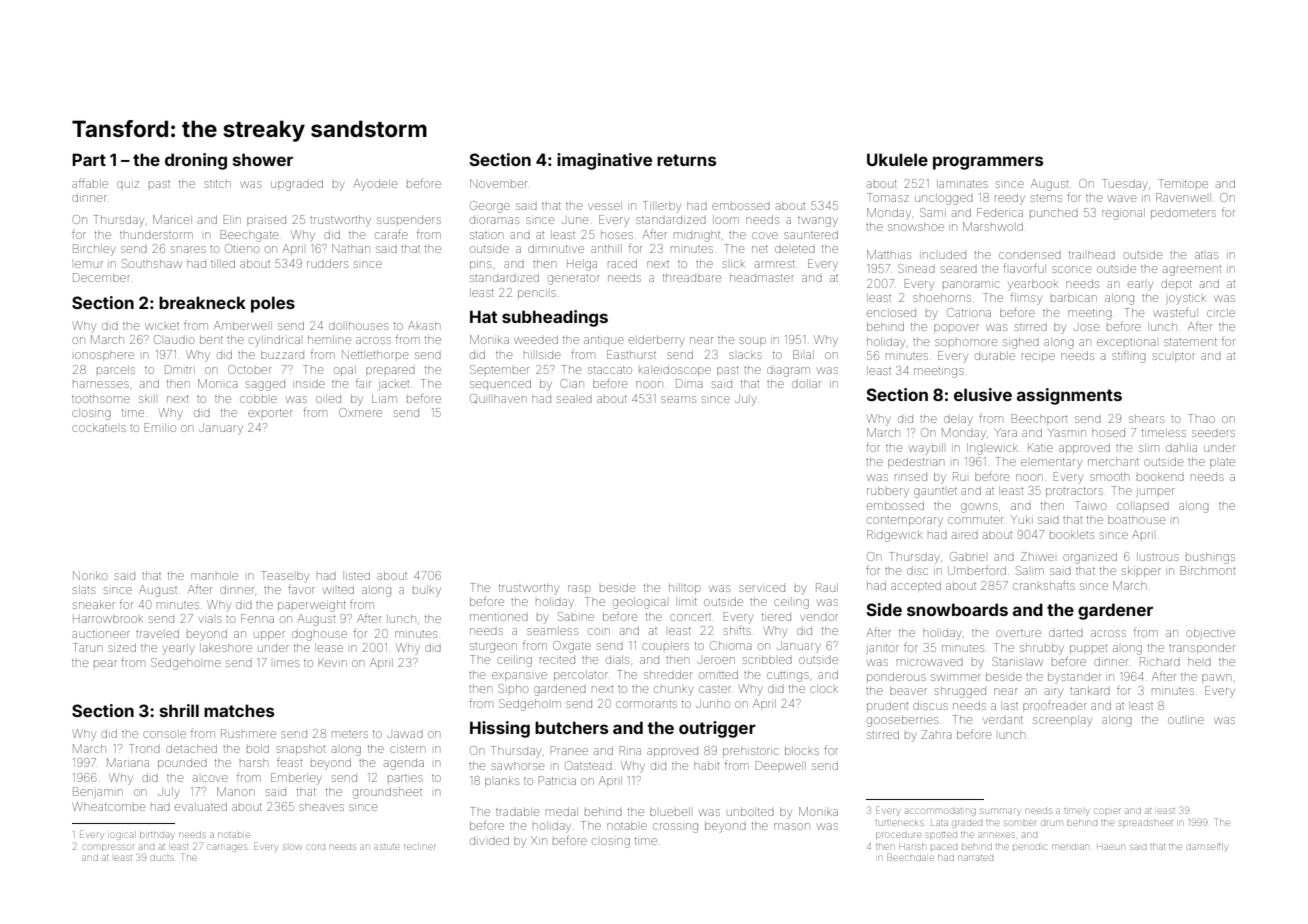 The width and height of the page is (1308, 924). What do you see at coordinates (555, 318) in the page?
I see `subheadings` at bounding box center [555, 318].
